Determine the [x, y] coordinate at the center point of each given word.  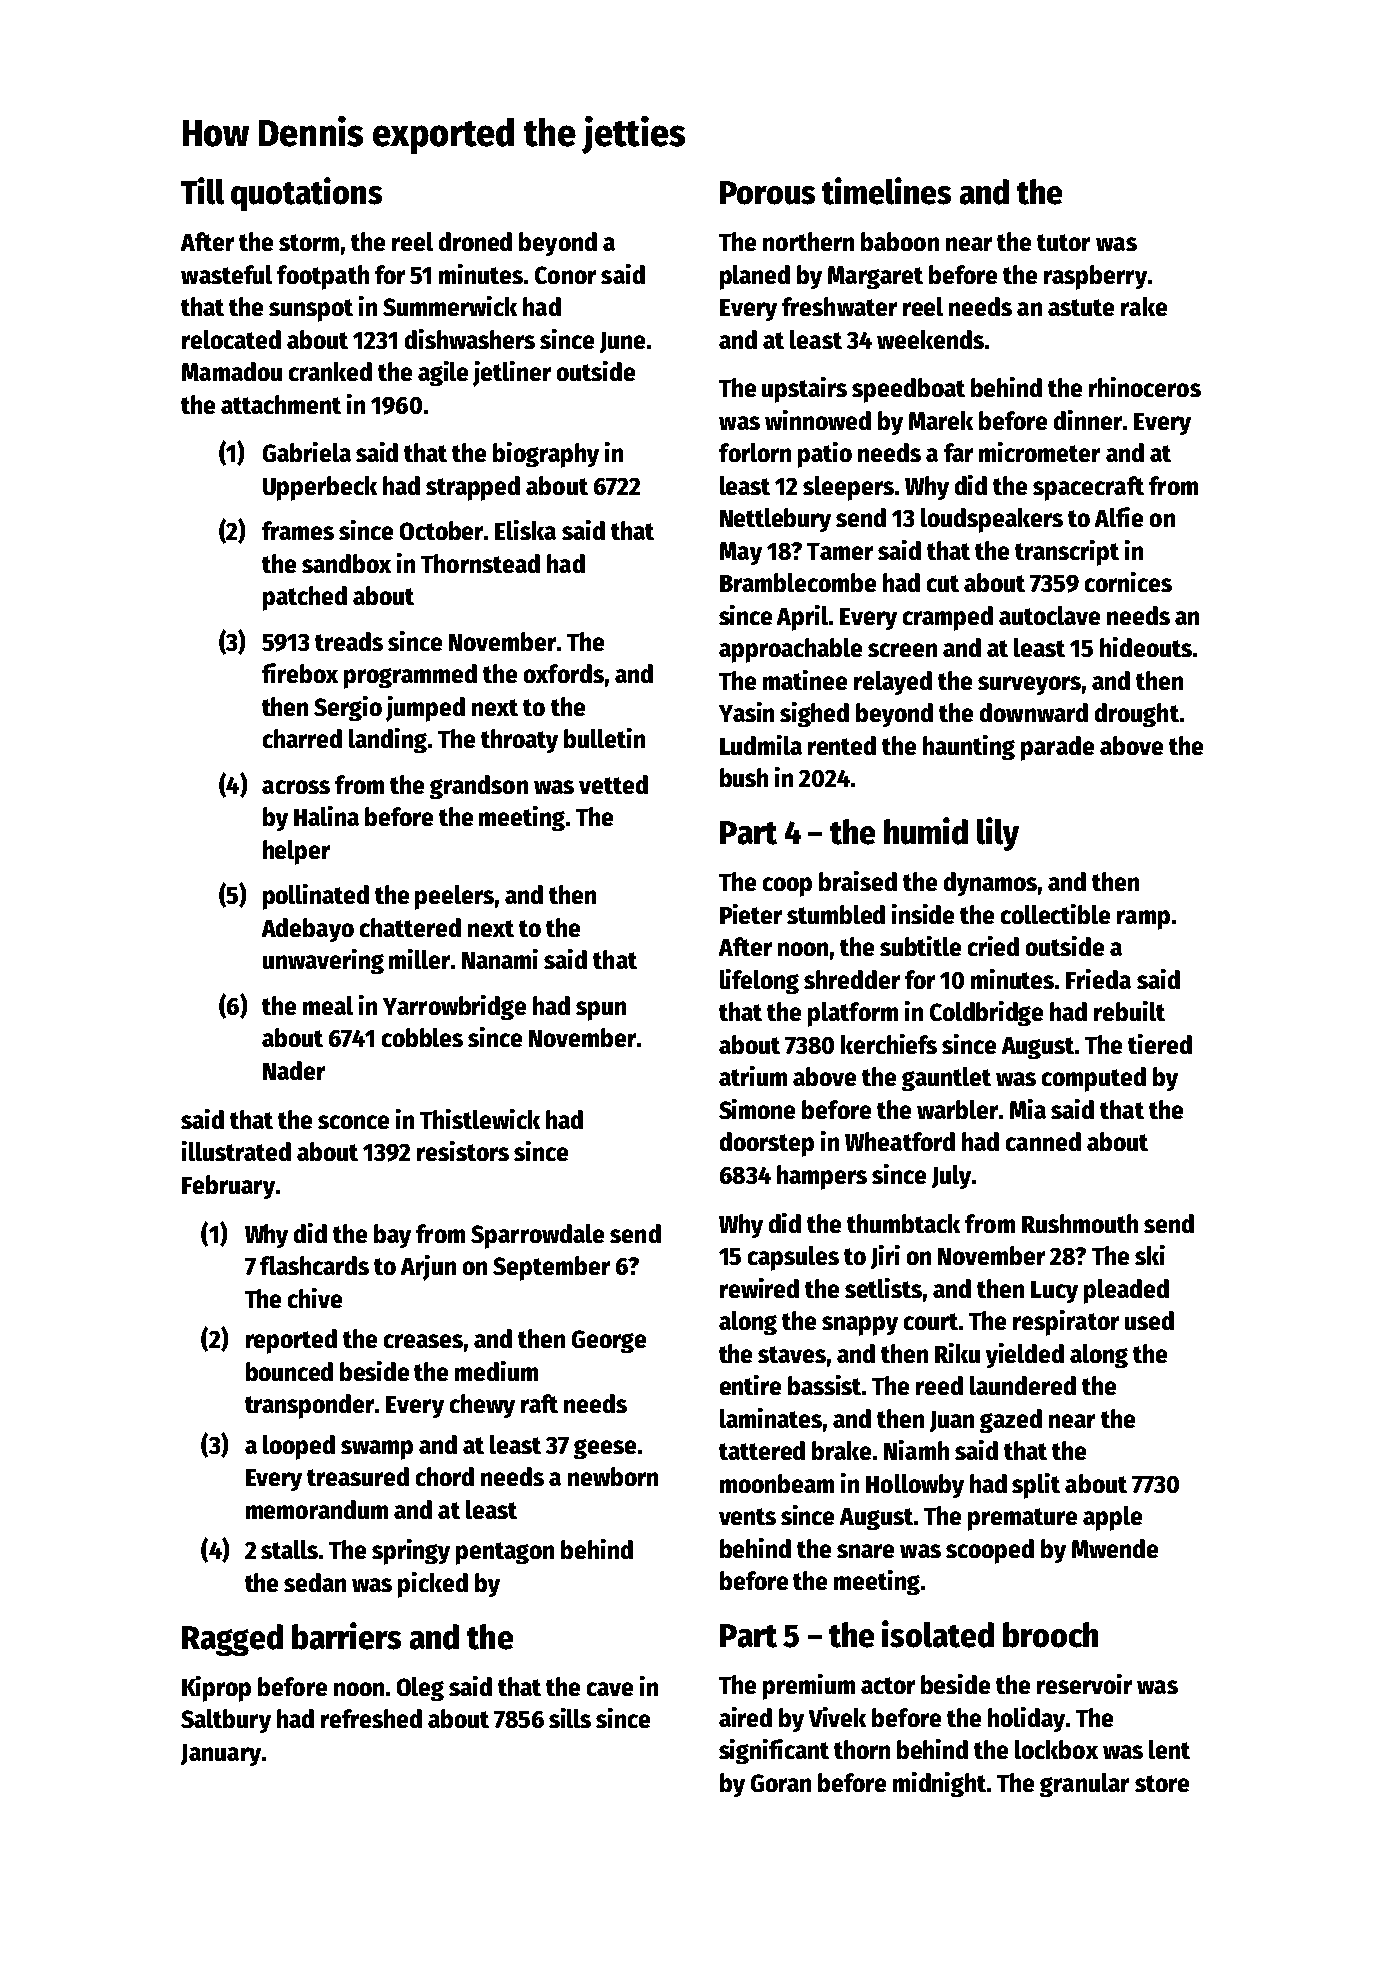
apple [1112, 1518]
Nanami [500, 959]
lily [998, 834]
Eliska [525, 530]
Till [202, 191]
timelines [886, 191]
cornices [1128, 582]
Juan [952, 1421]
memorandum [317, 1509]
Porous [767, 193]
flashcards [314, 1265]
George [609, 1341]
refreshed [371, 1718]
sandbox [346, 563]
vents [747, 1516]
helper [296, 852]
